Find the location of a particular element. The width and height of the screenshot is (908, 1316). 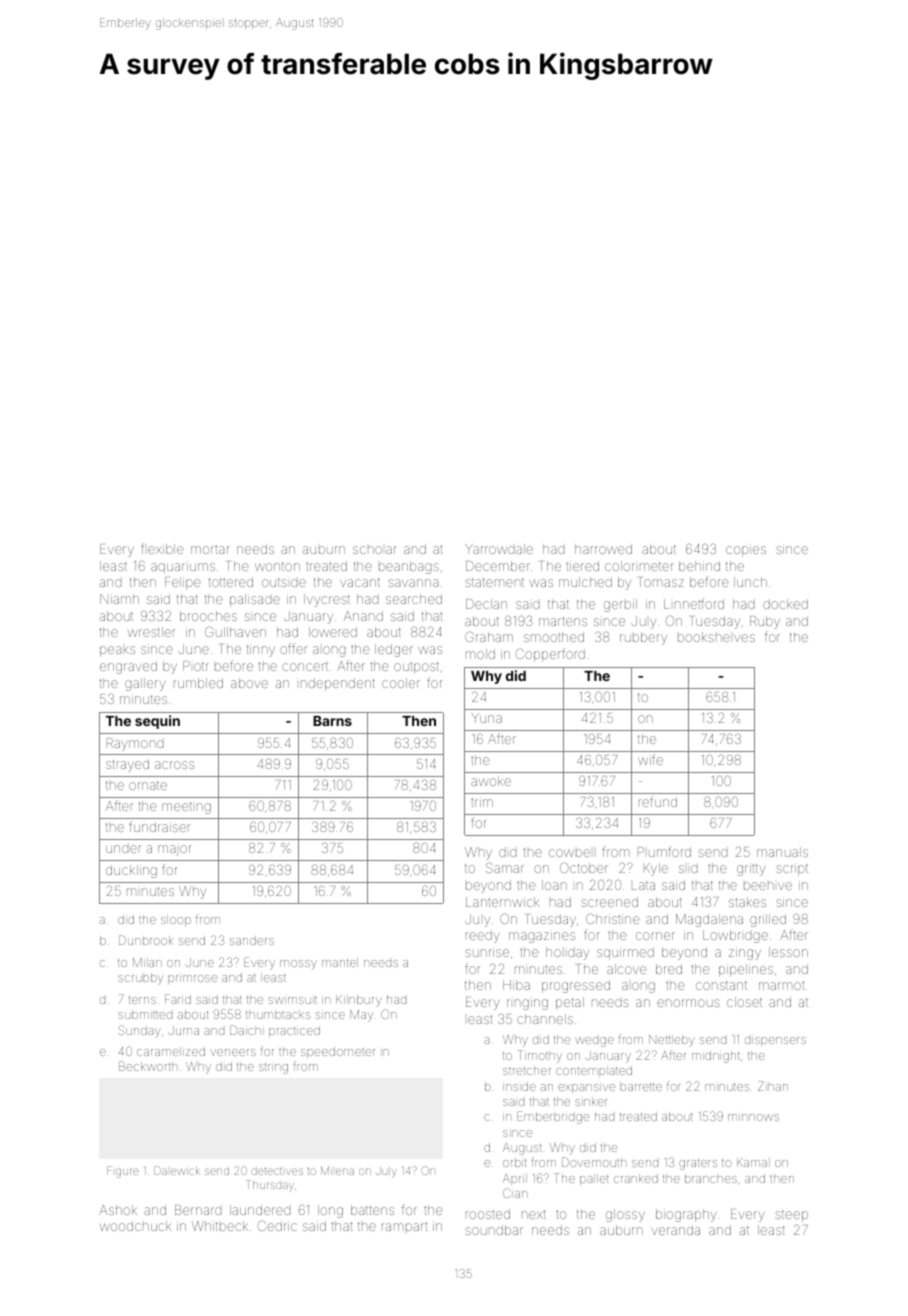

Thursday is located at coordinates (270, 1185).
